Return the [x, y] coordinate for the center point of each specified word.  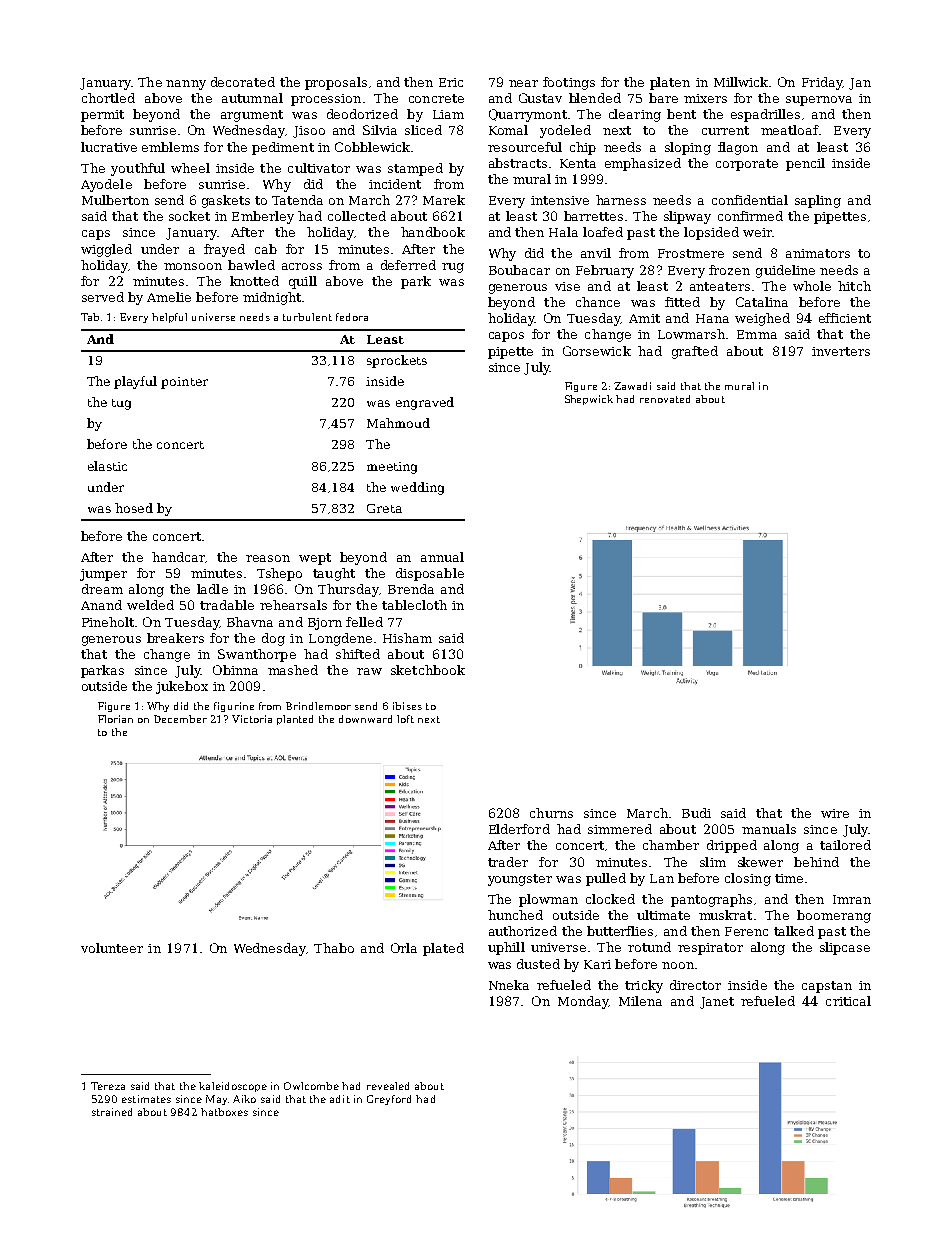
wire [835, 813]
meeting [392, 468]
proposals [336, 83]
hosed [134, 508]
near [523, 83]
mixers [705, 98]
